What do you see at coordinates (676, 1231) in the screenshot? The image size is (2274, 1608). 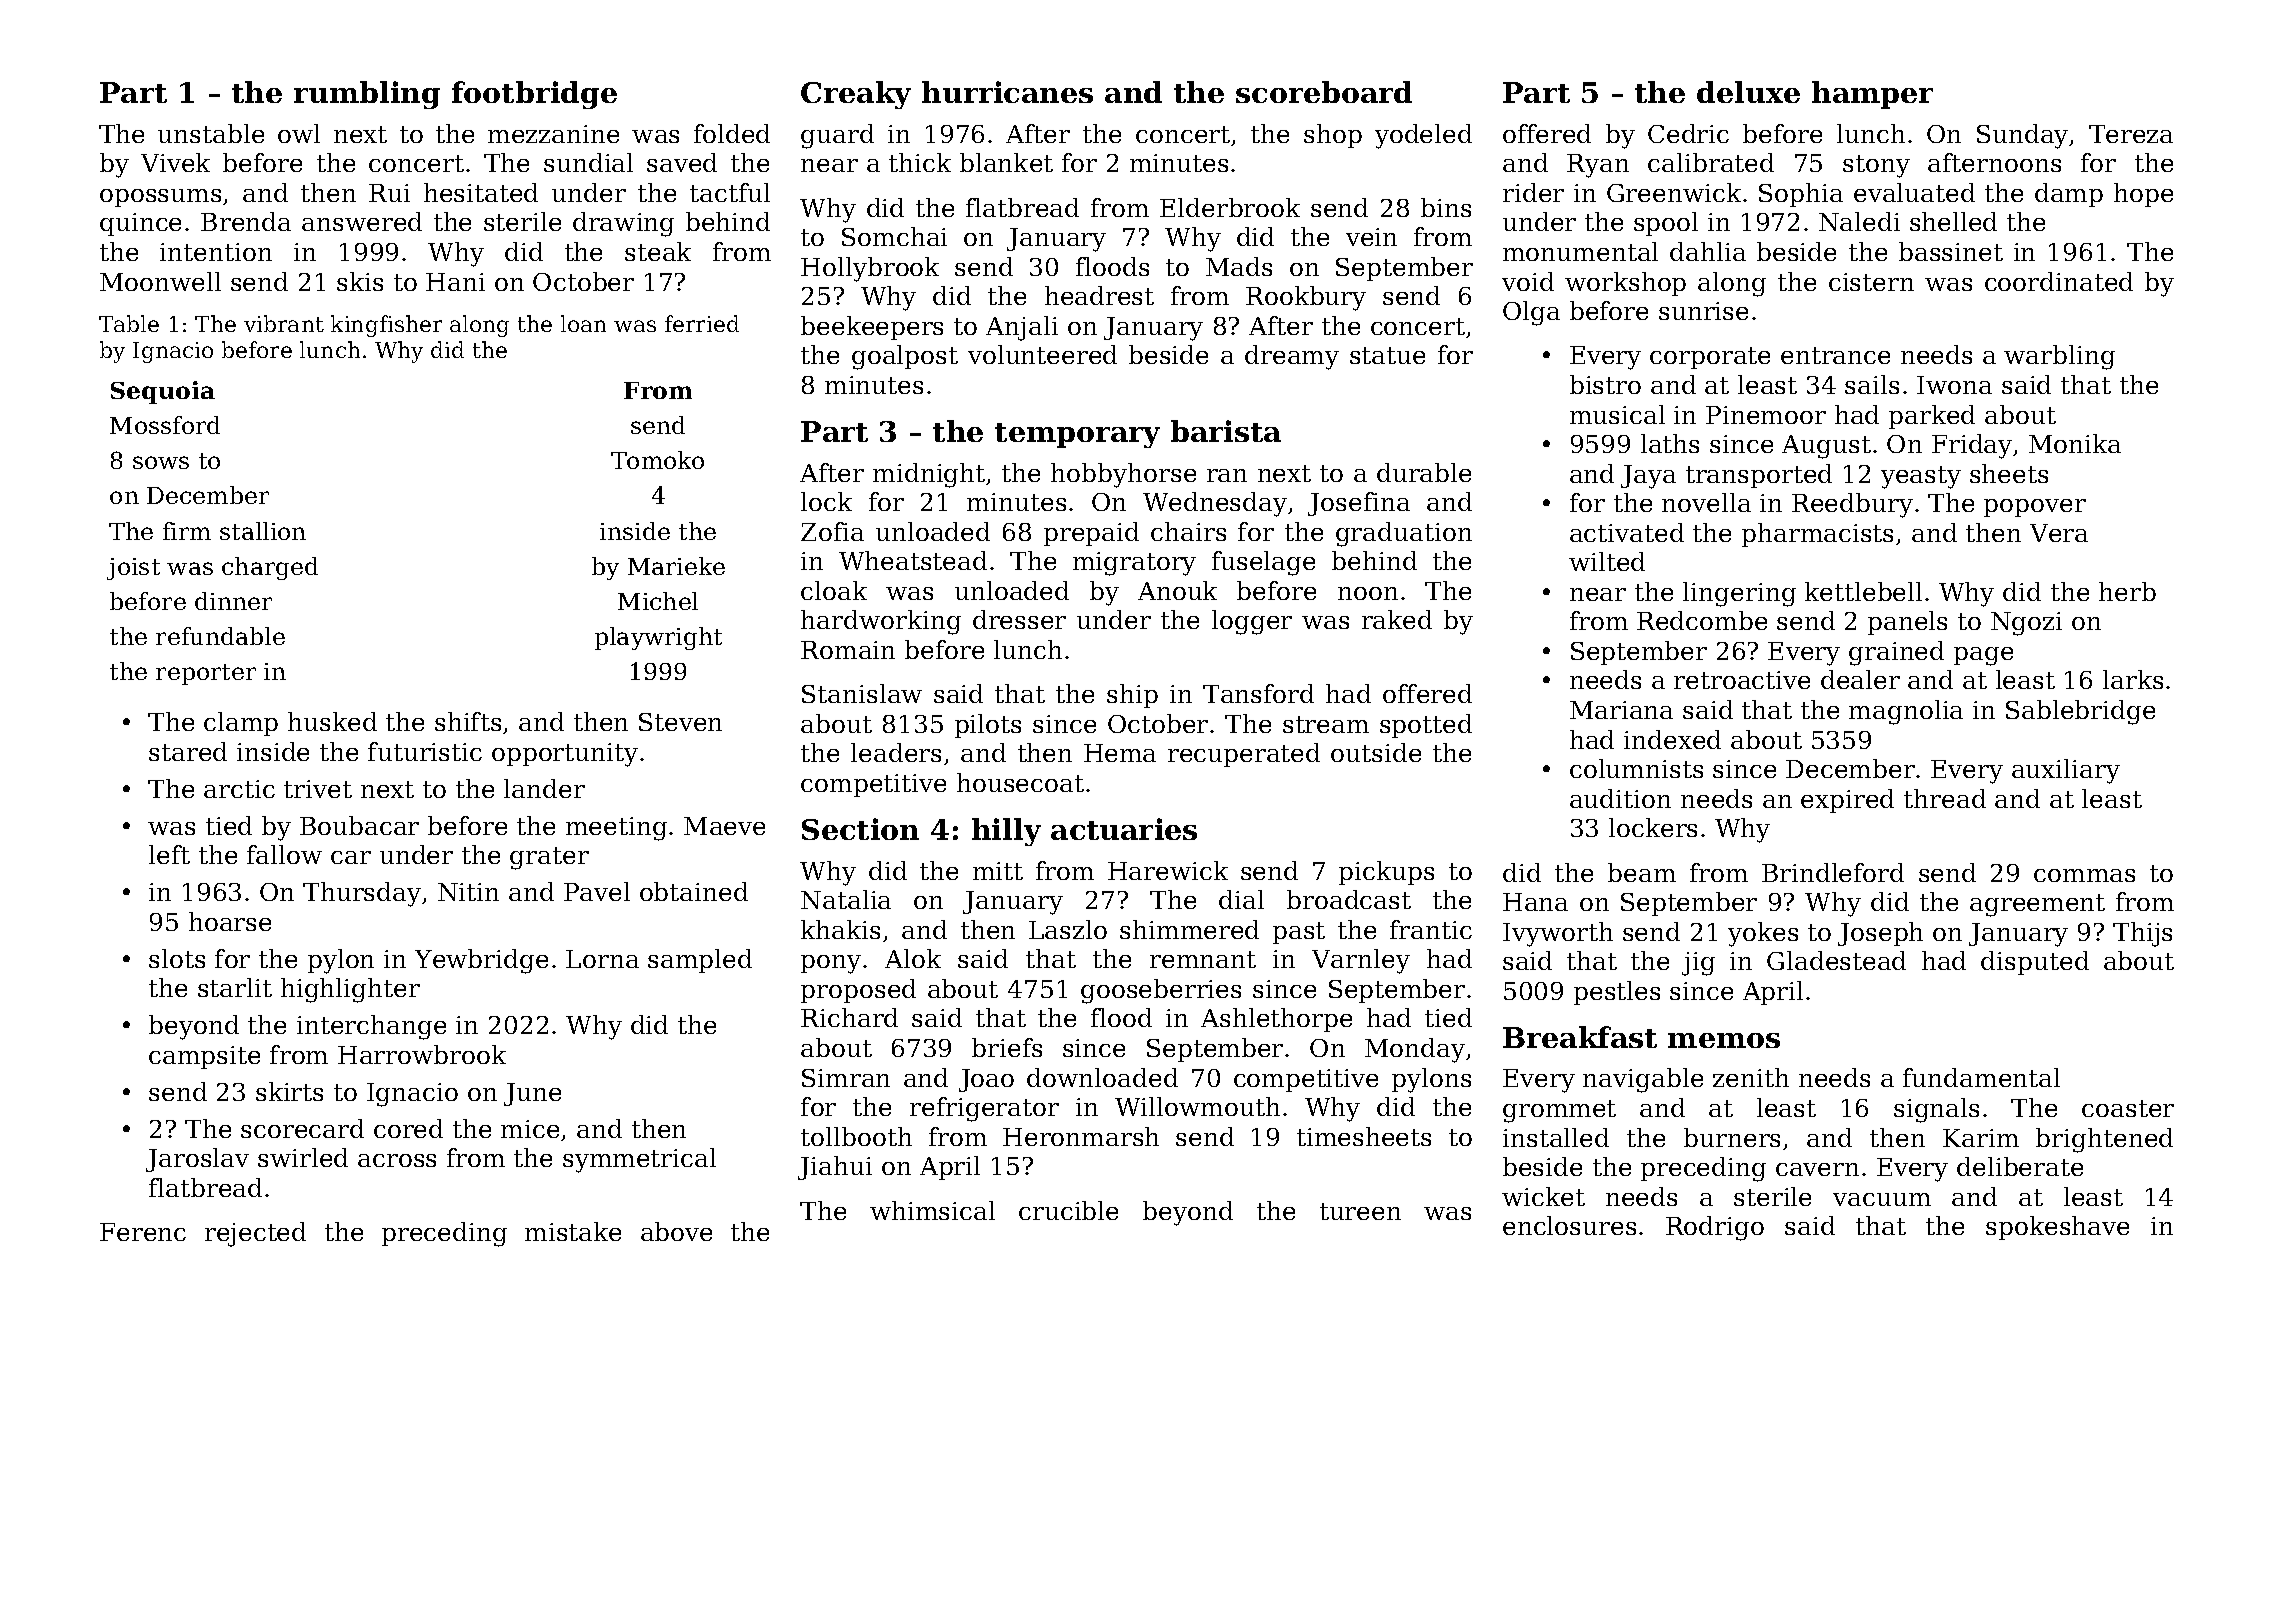 I see `above` at bounding box center [676, 1231].
